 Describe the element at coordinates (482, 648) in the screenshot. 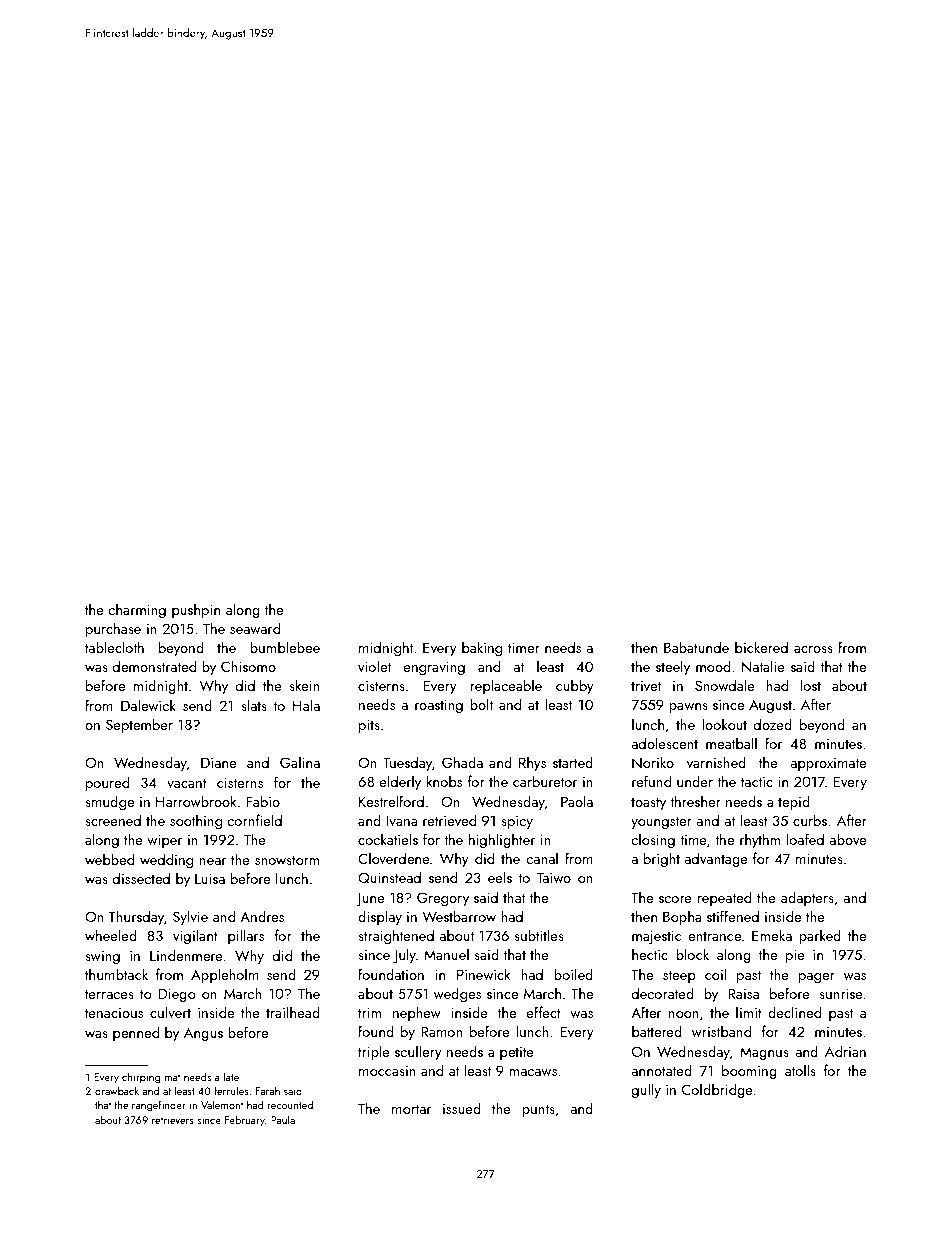

I see `baking` at that location.
